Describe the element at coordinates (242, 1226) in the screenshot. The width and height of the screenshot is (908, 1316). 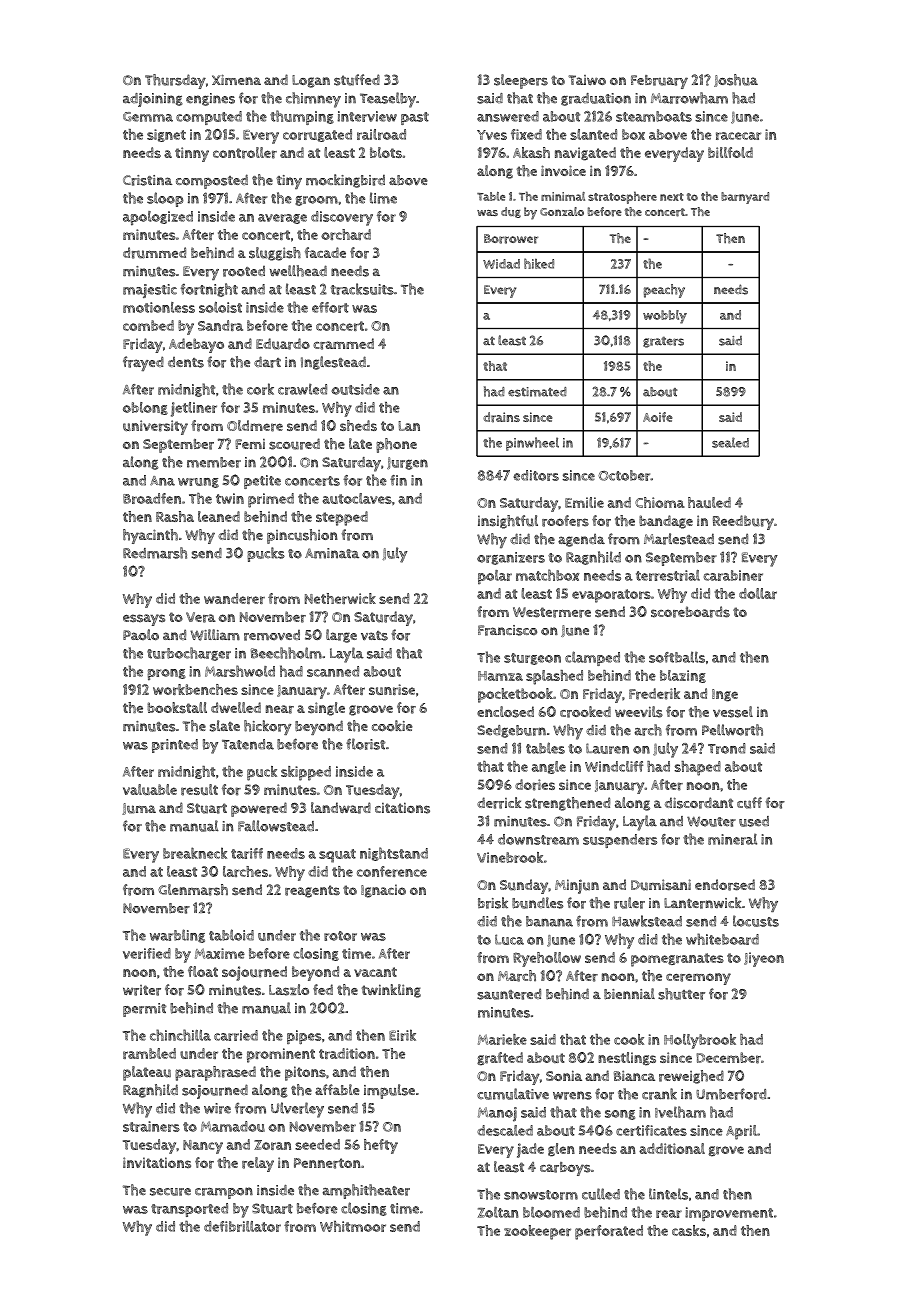
I see `defibrillator` at that location.
